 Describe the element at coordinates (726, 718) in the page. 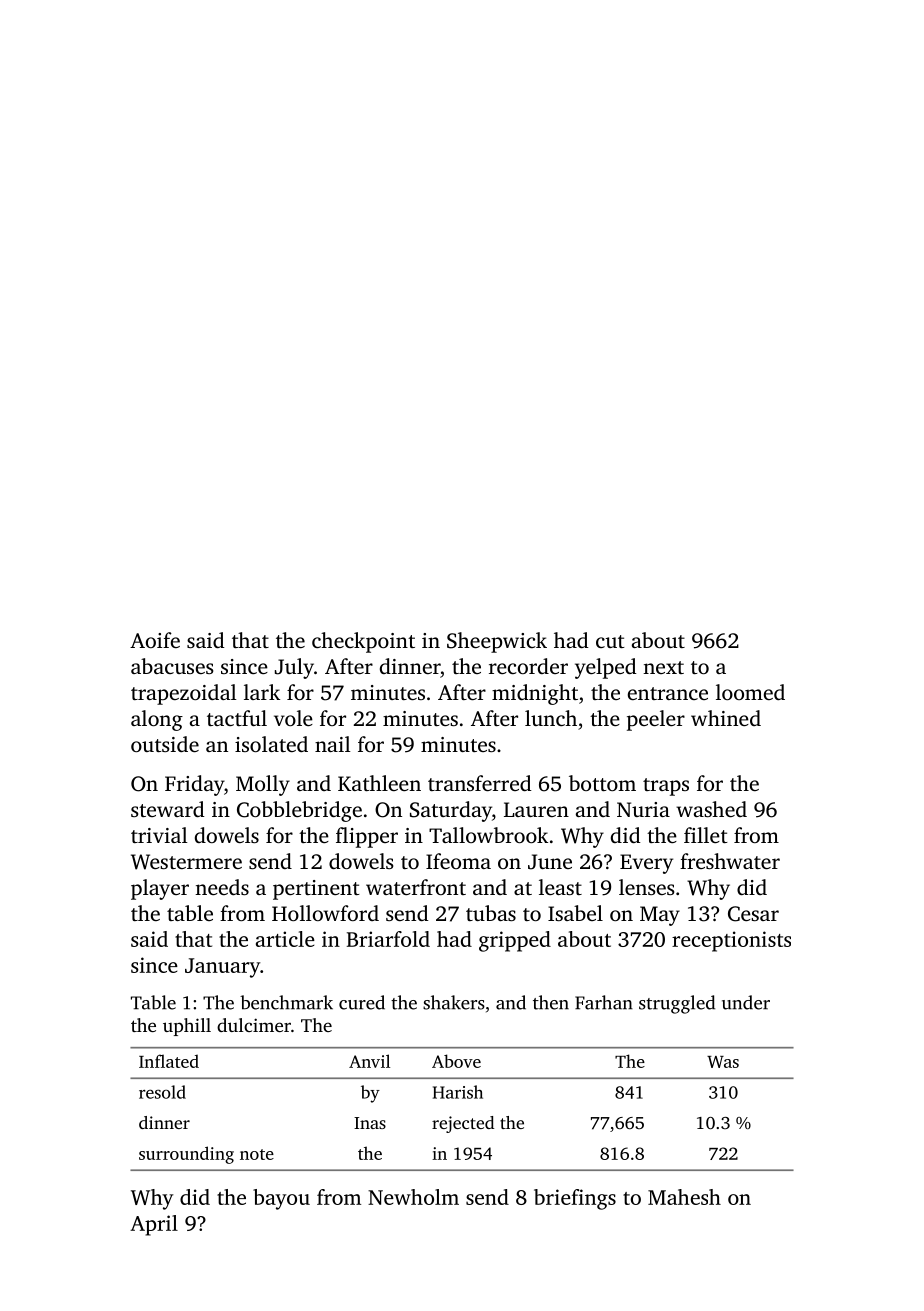

I see `whined` at that location.
